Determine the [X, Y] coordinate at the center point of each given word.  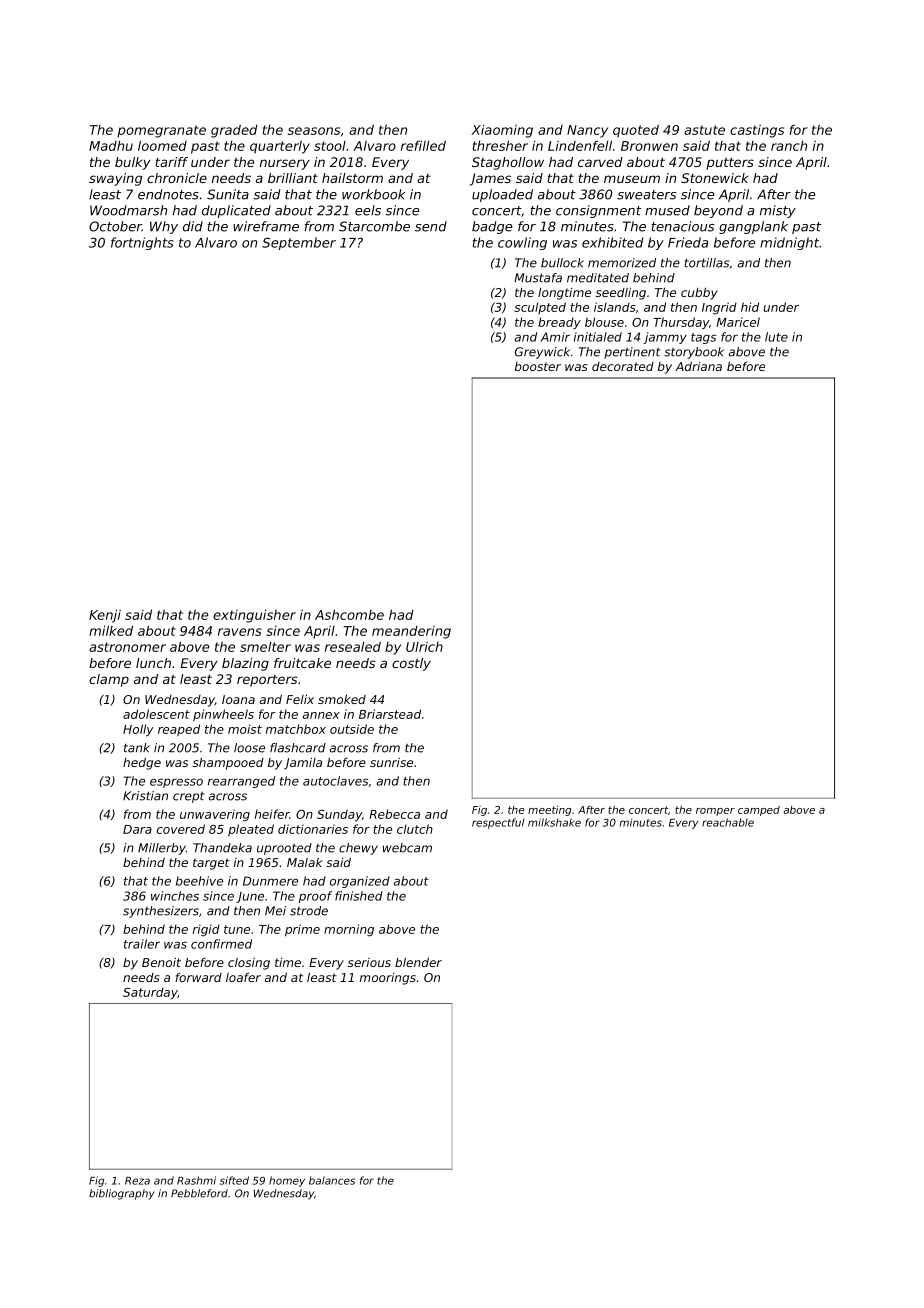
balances [332, 1180]
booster [538, 366]
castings [757, 131]
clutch [415, 829]
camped [759, 811]
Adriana [698, 366]
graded [234, 131]
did [193, 226]
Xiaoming [502, 131]
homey [287, 1181]
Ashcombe [349, 614]
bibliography [122, 1194]
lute [776, 337]
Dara [137, 829]
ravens [240, 632]
